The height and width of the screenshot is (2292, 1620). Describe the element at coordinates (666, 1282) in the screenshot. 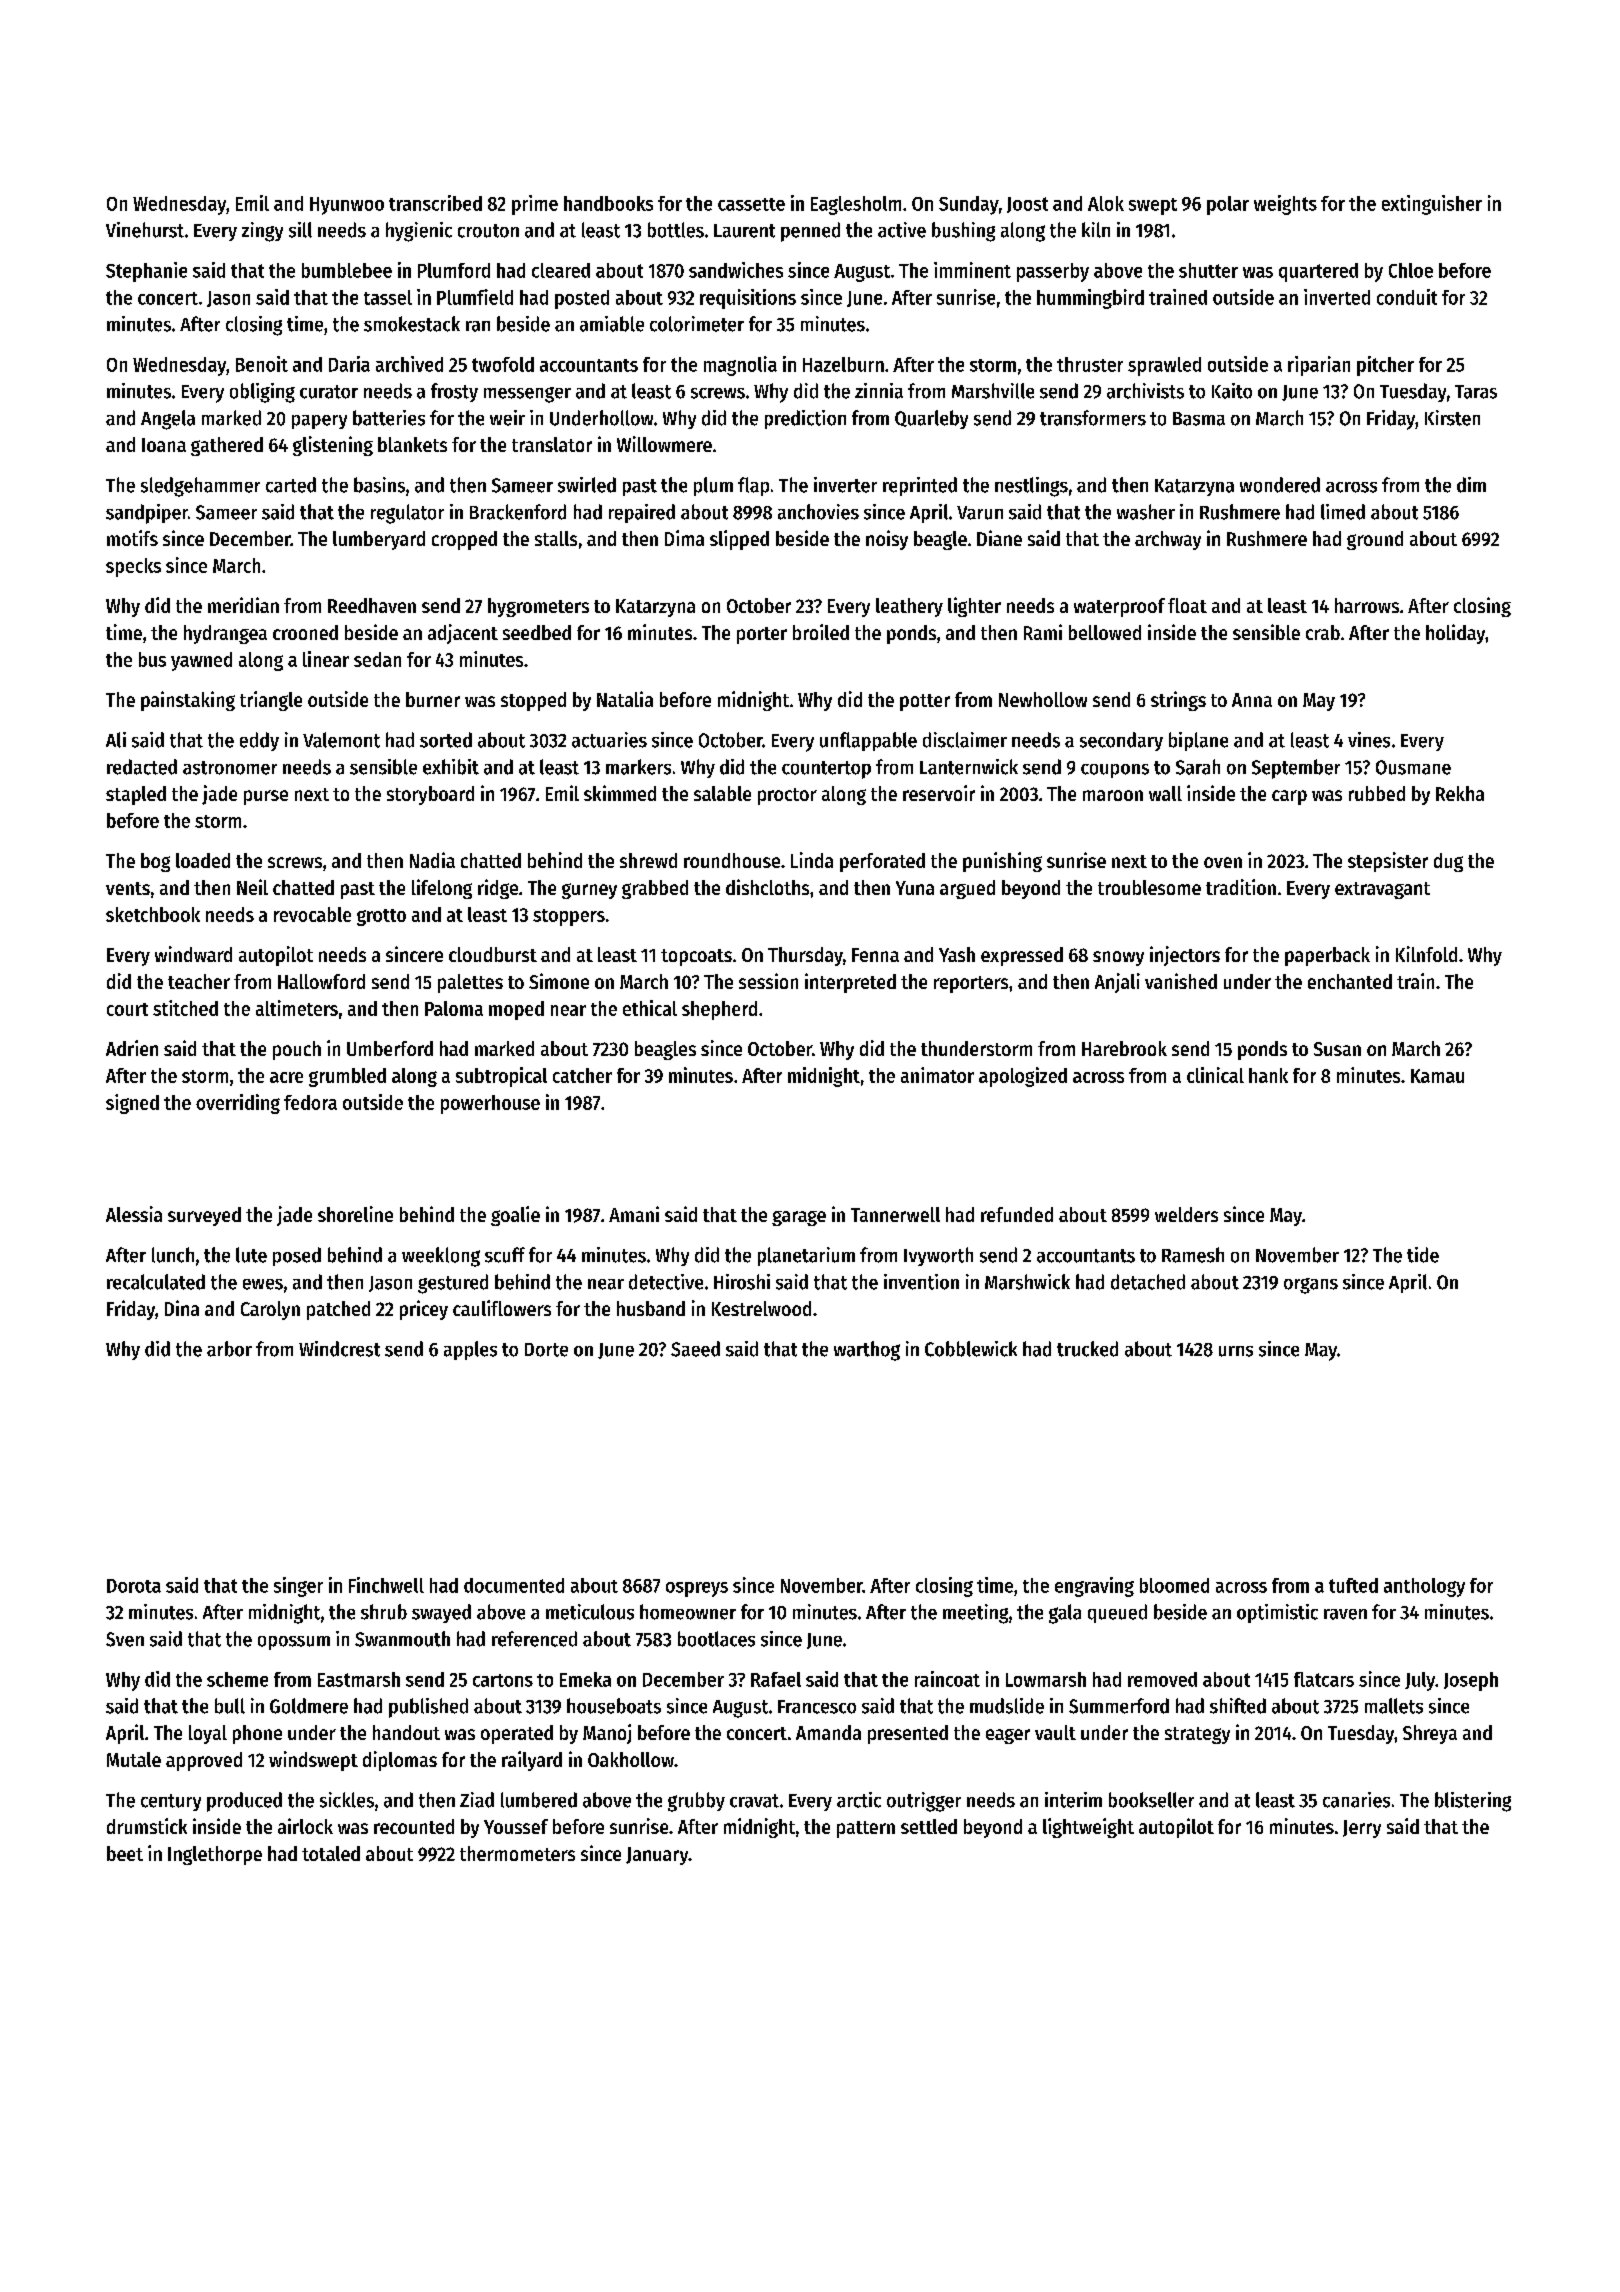

I see `detective` at that location.
